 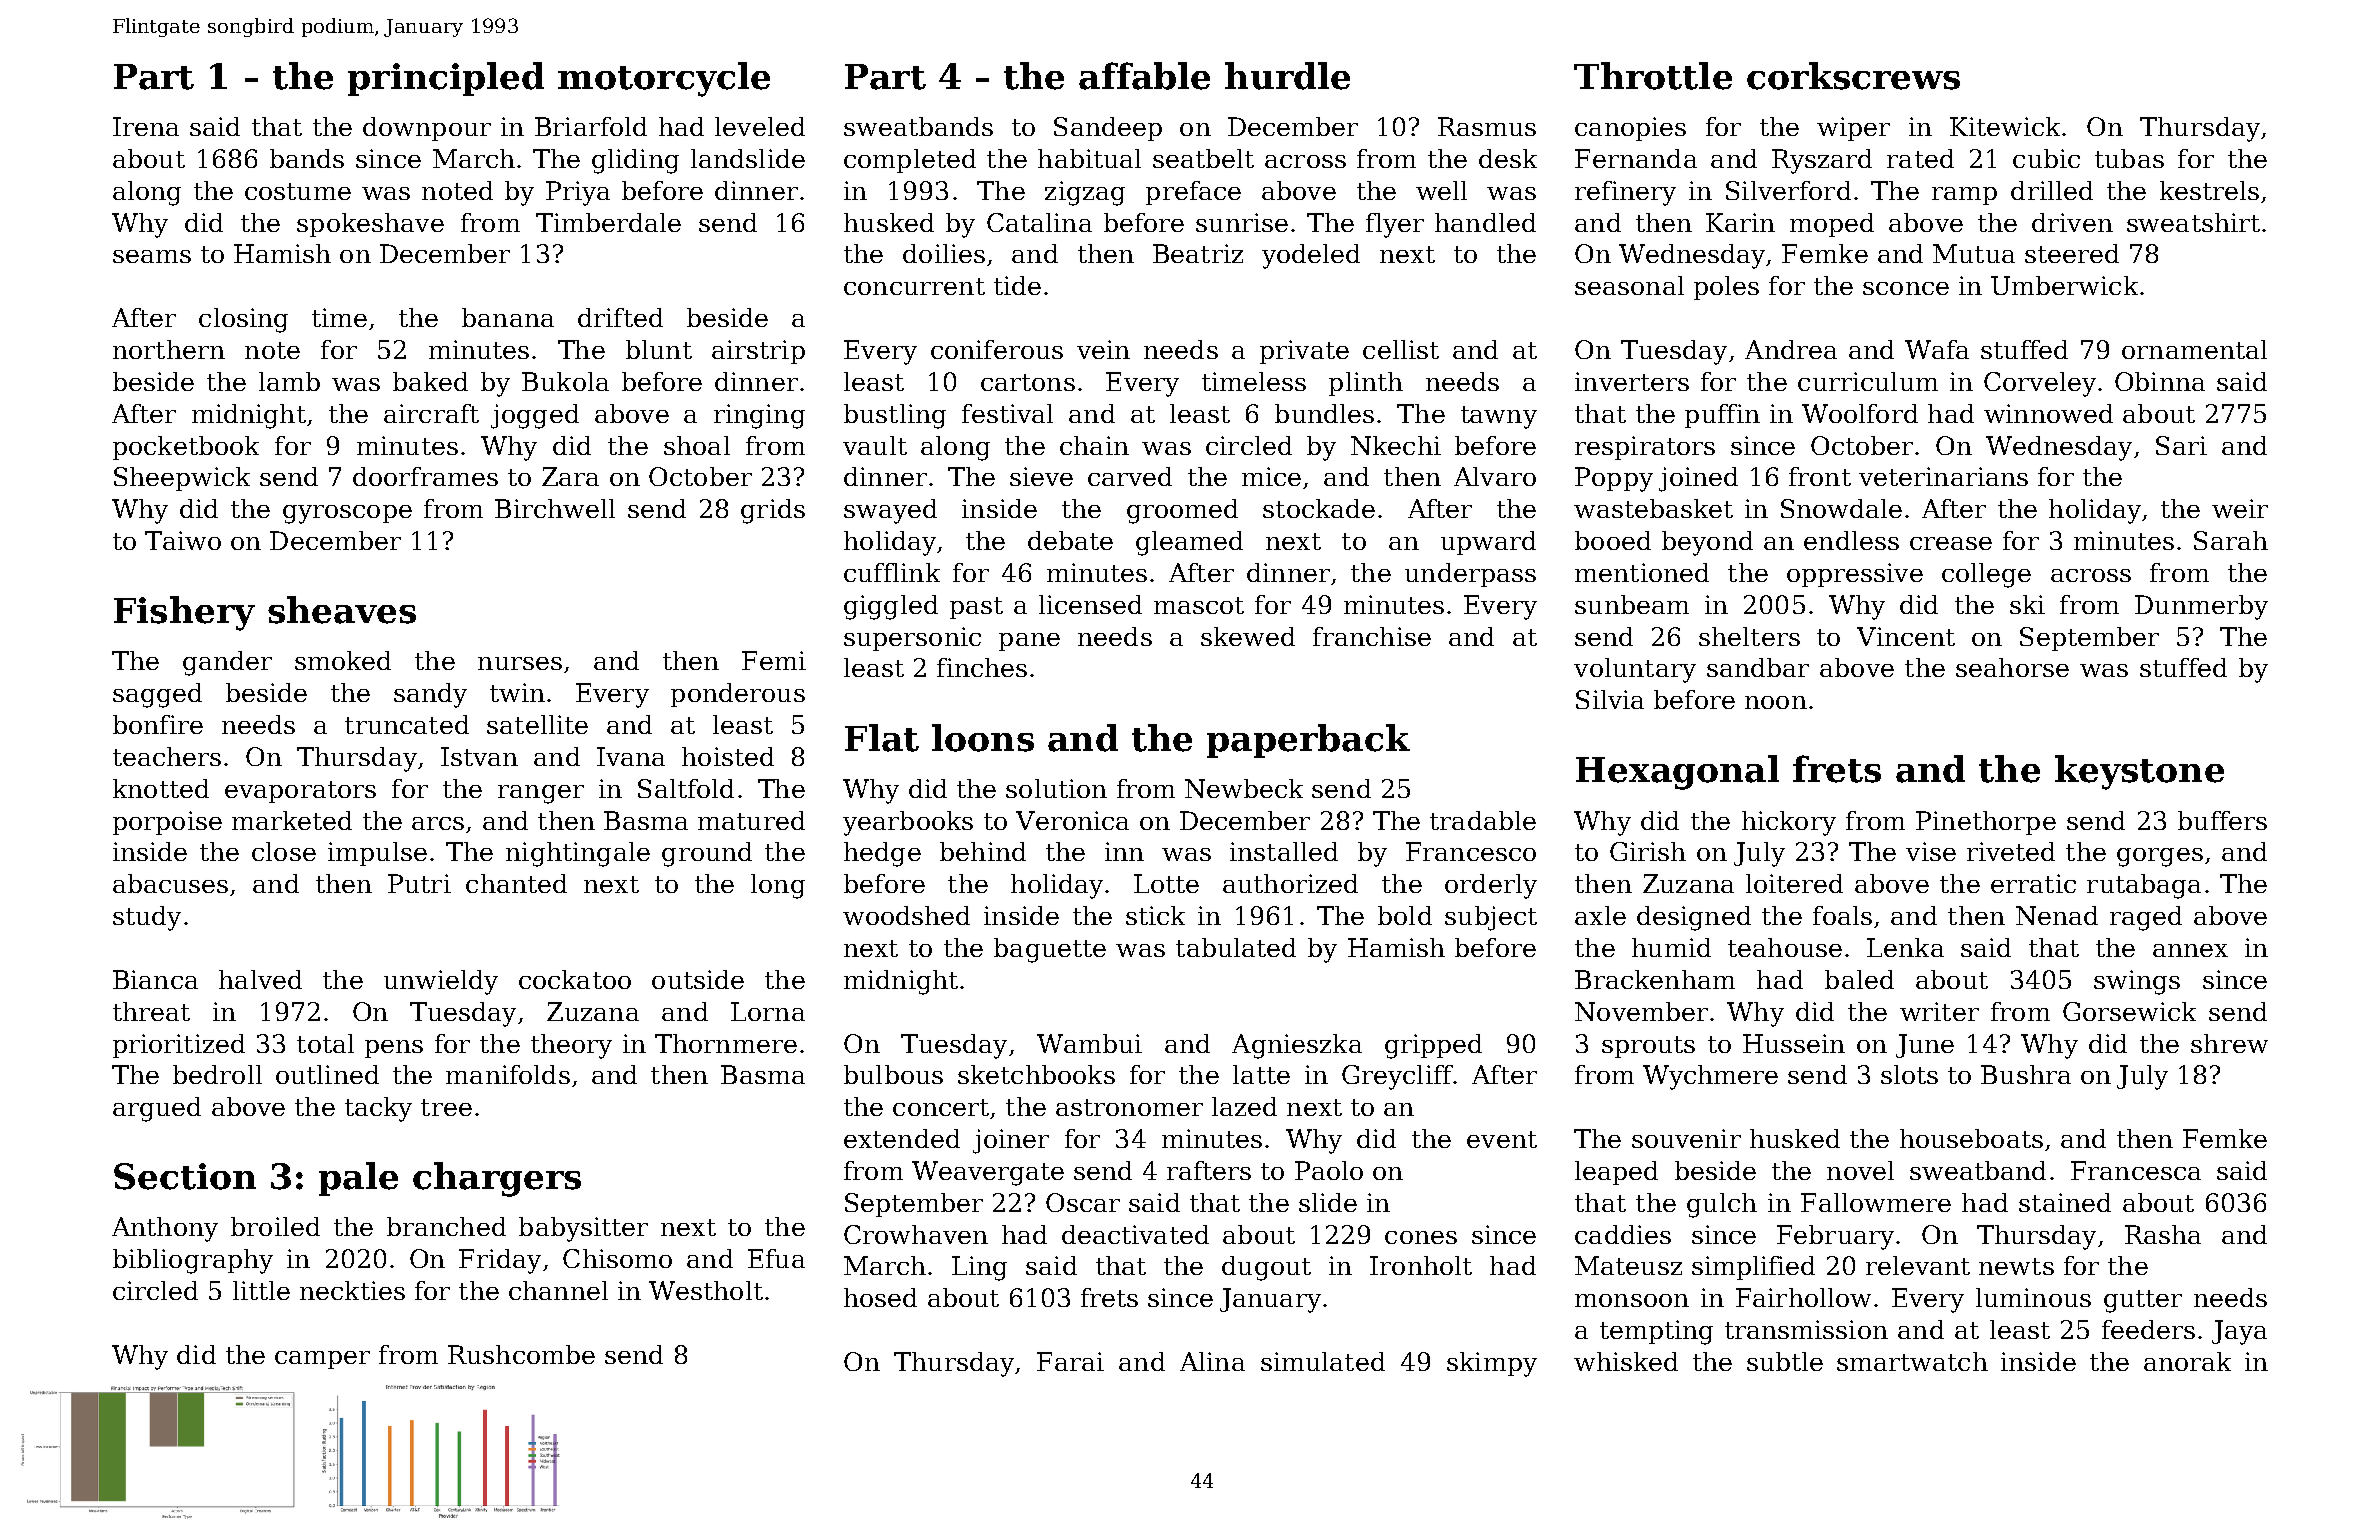 What do you see at coordinates (1397, 1077) in the page?
I see `Greycliff` at bounding box center [1397, 1077].
